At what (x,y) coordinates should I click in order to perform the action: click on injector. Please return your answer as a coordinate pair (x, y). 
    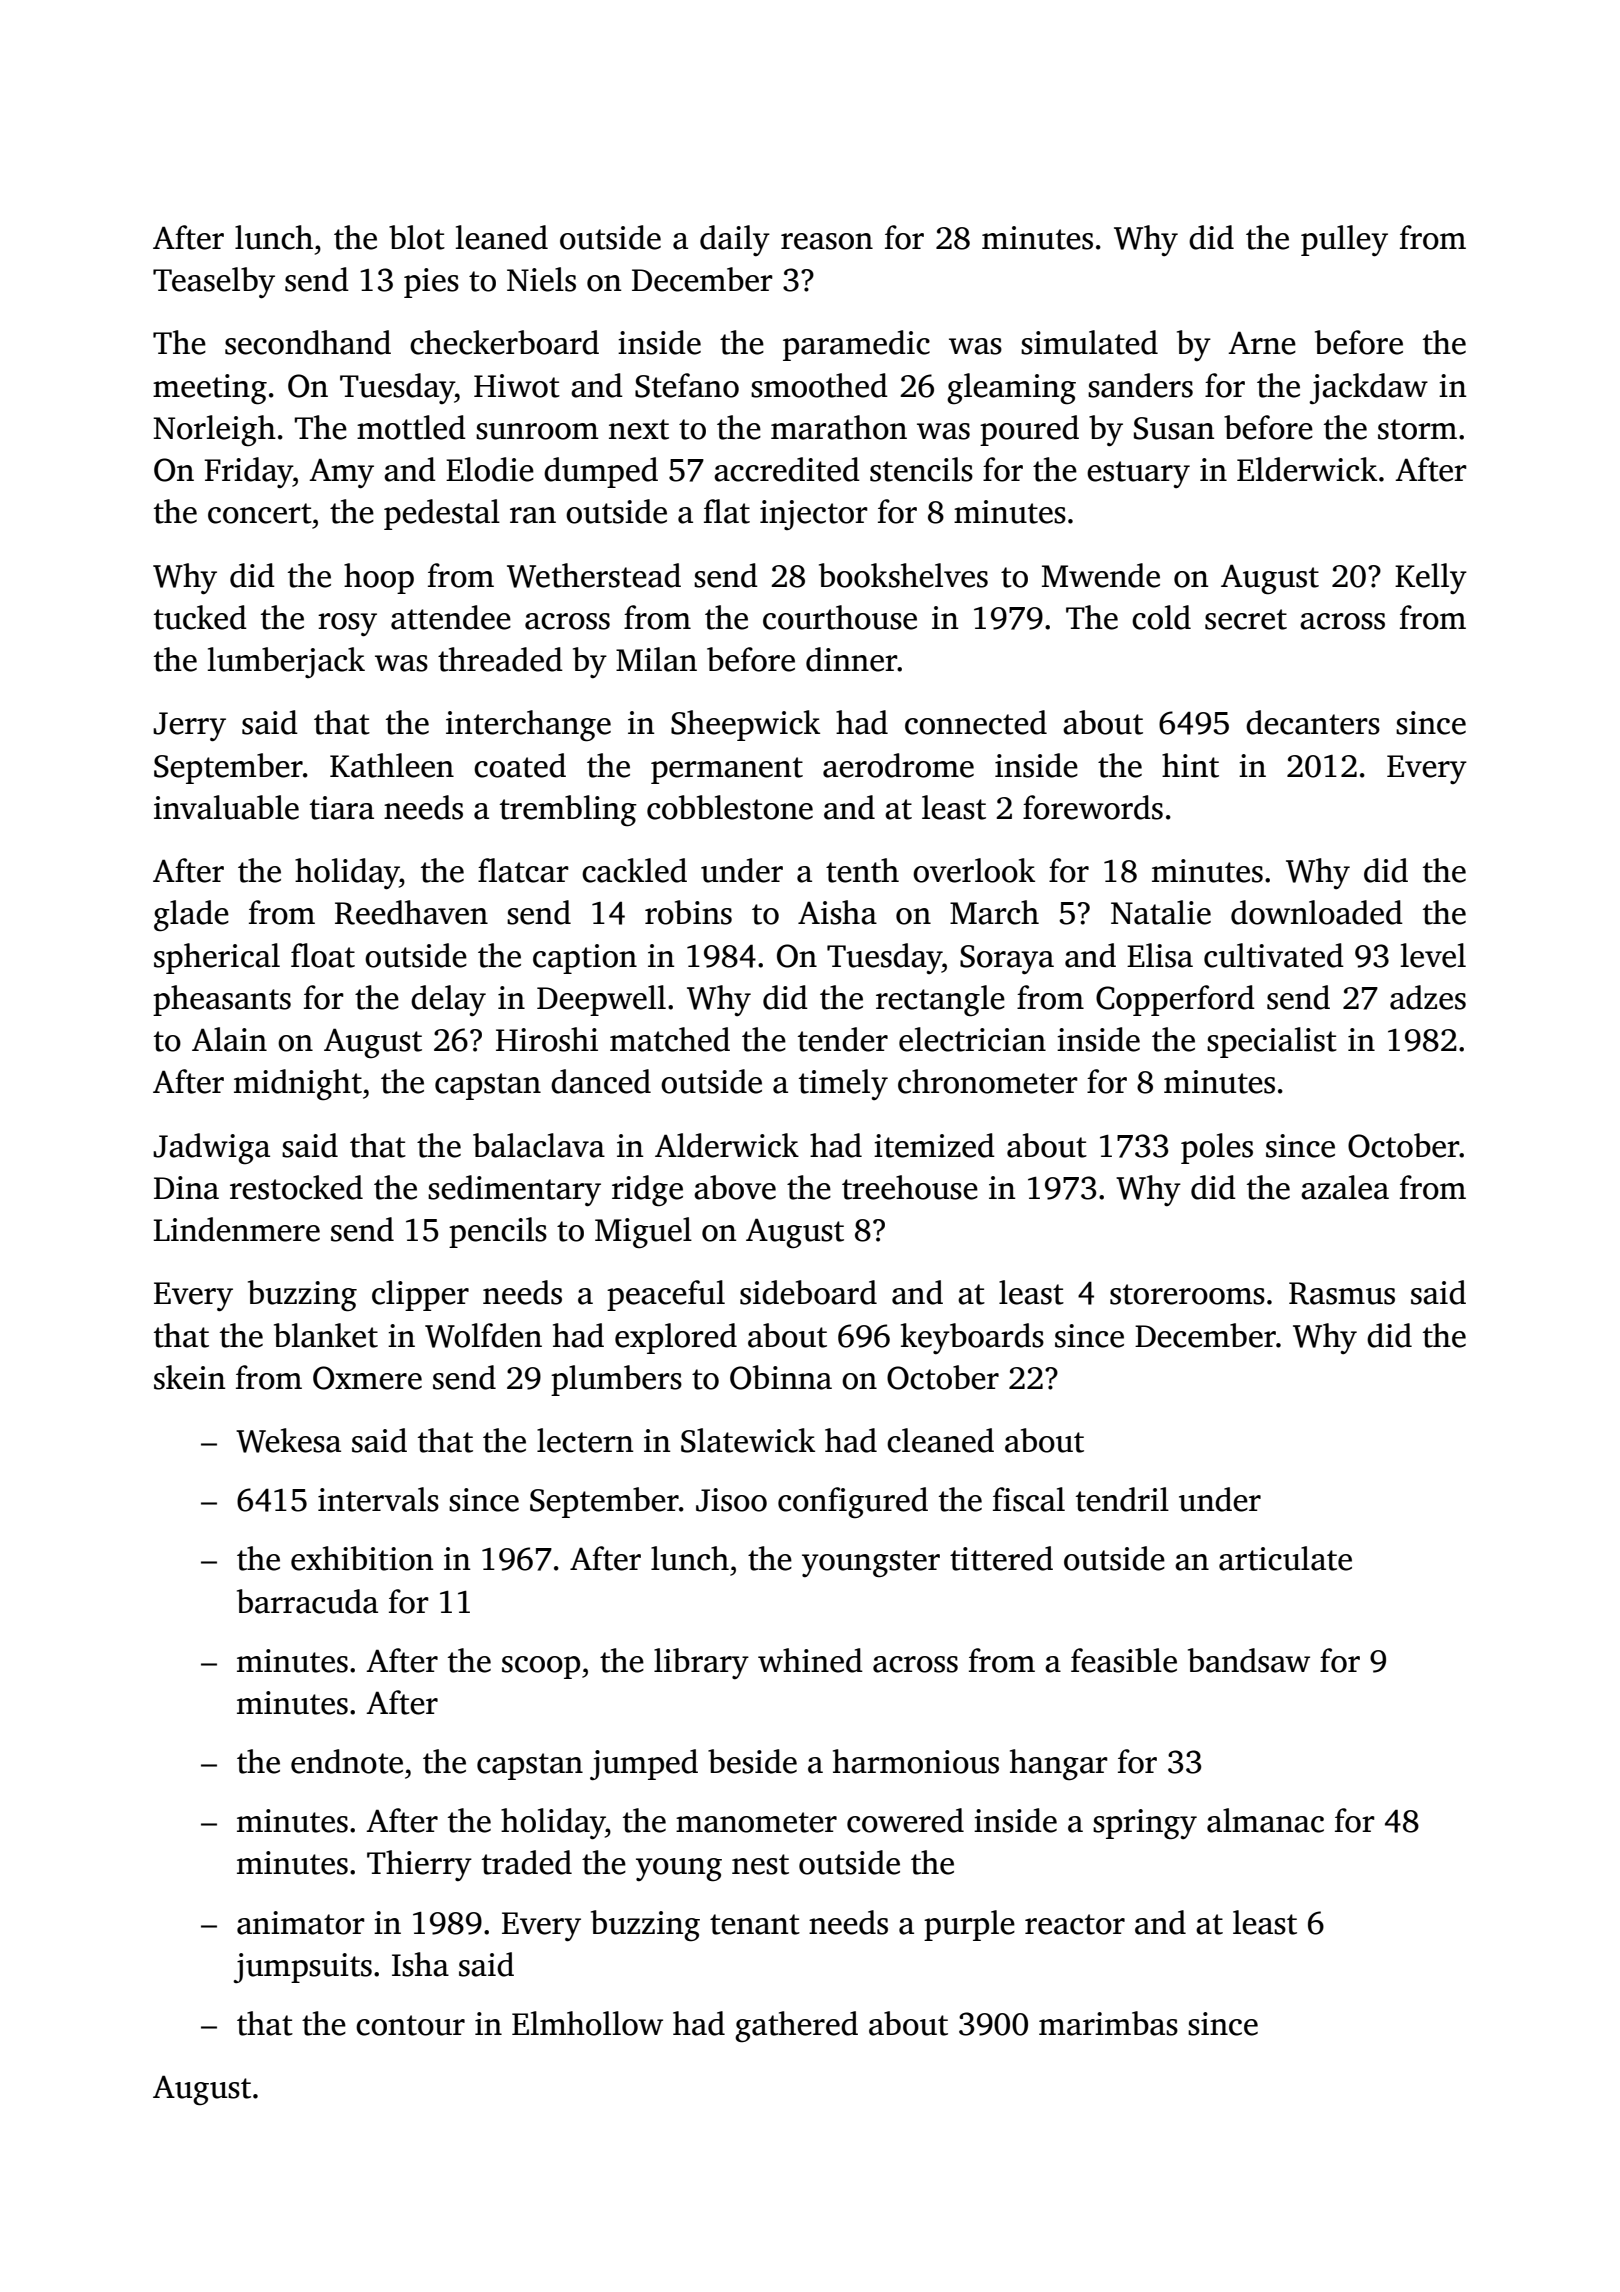
    Looking at the image, I should click on (814, 515).
